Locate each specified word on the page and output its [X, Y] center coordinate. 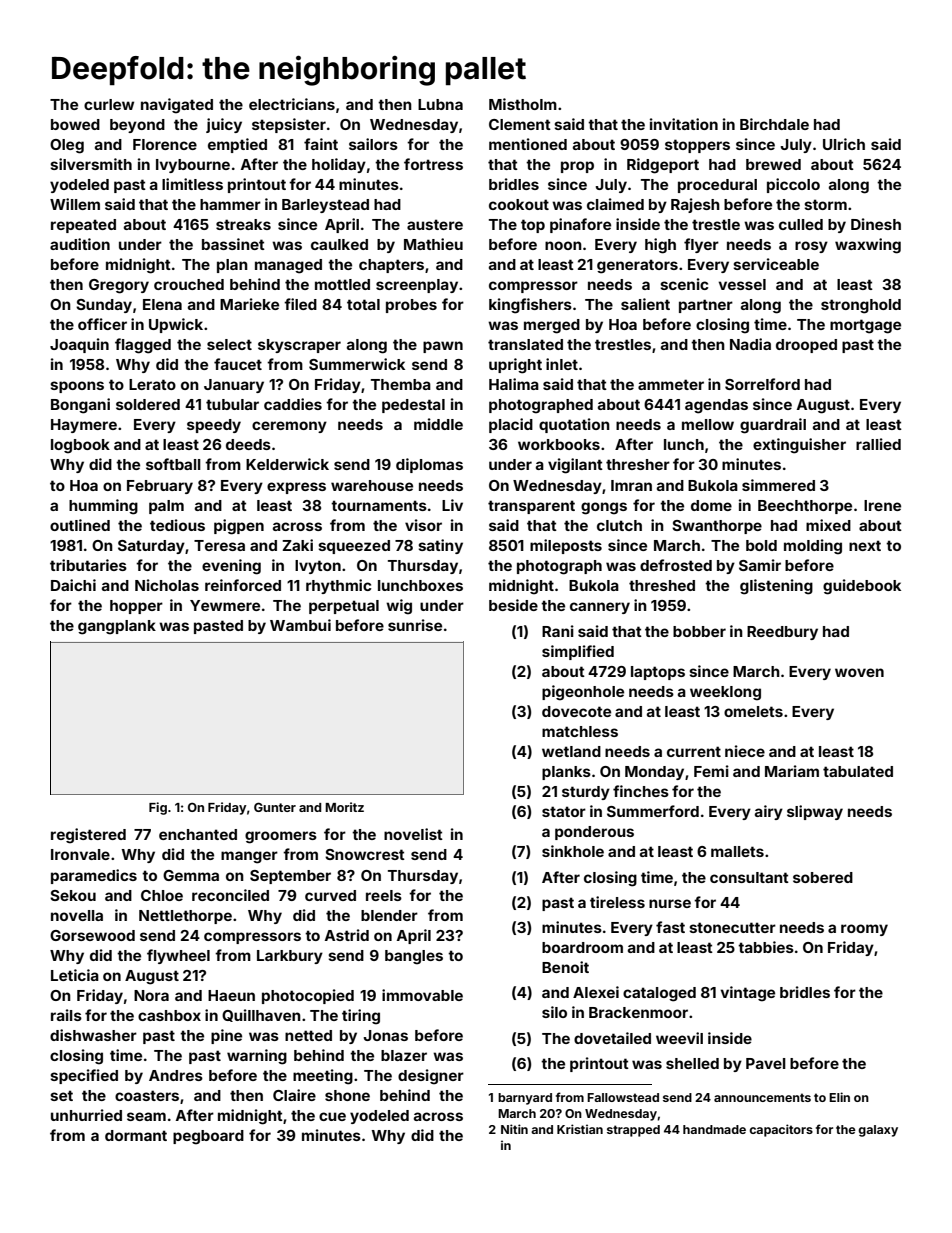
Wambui [300, 625]
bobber [699, 631]
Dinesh [876, 224]
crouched [189, 284]
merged [552, 326]
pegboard [208, 1137]
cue [332, 1116]
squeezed [354, 547]
